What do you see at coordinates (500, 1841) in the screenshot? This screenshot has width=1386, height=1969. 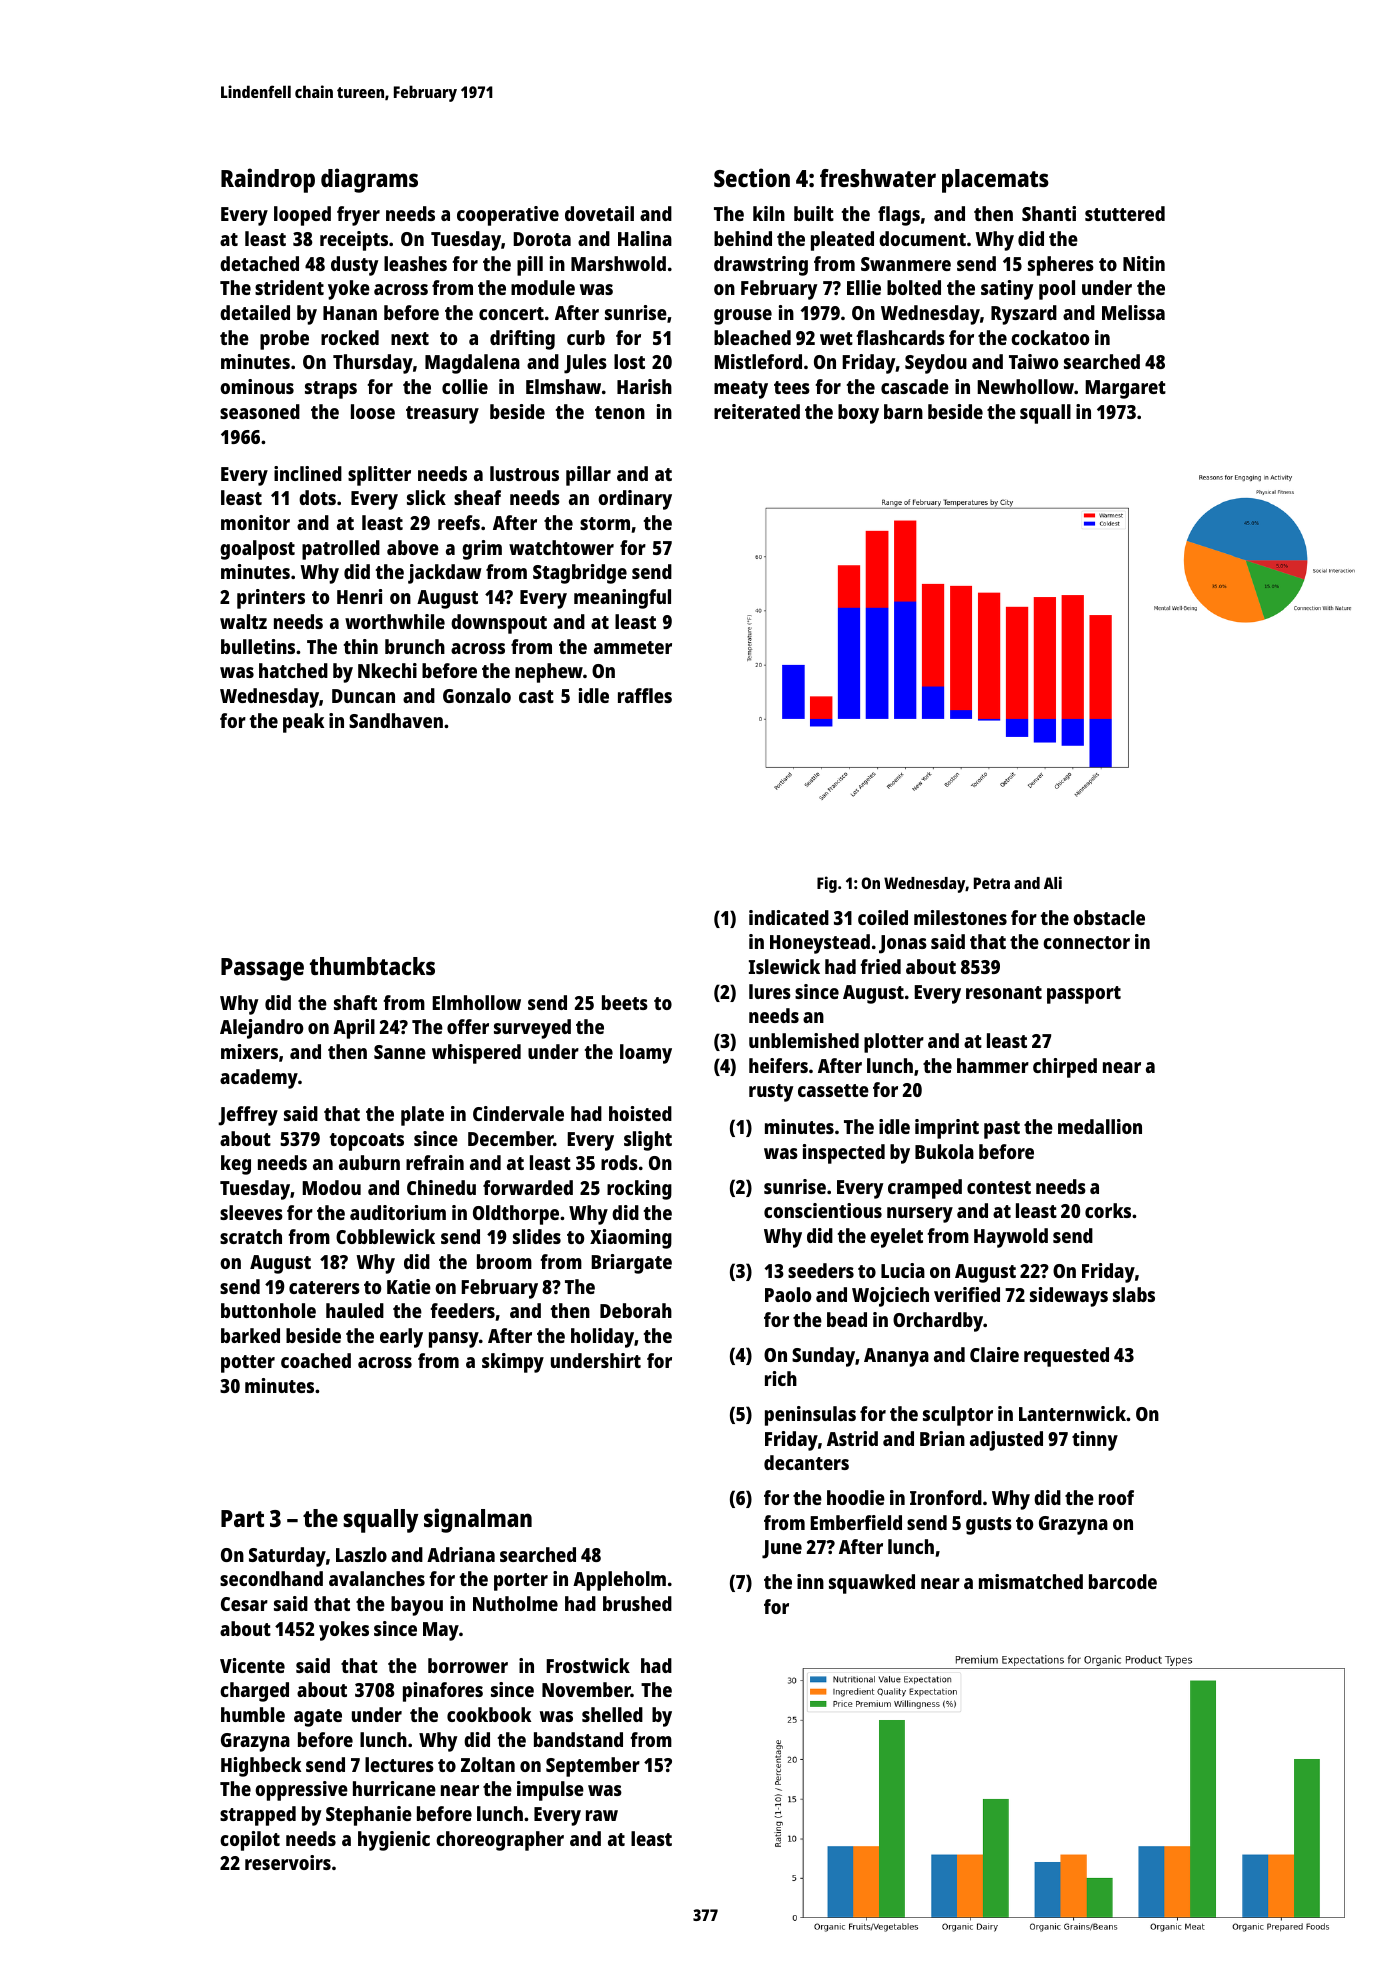 I see `choreographer` at bounding box center [500, 1841].
